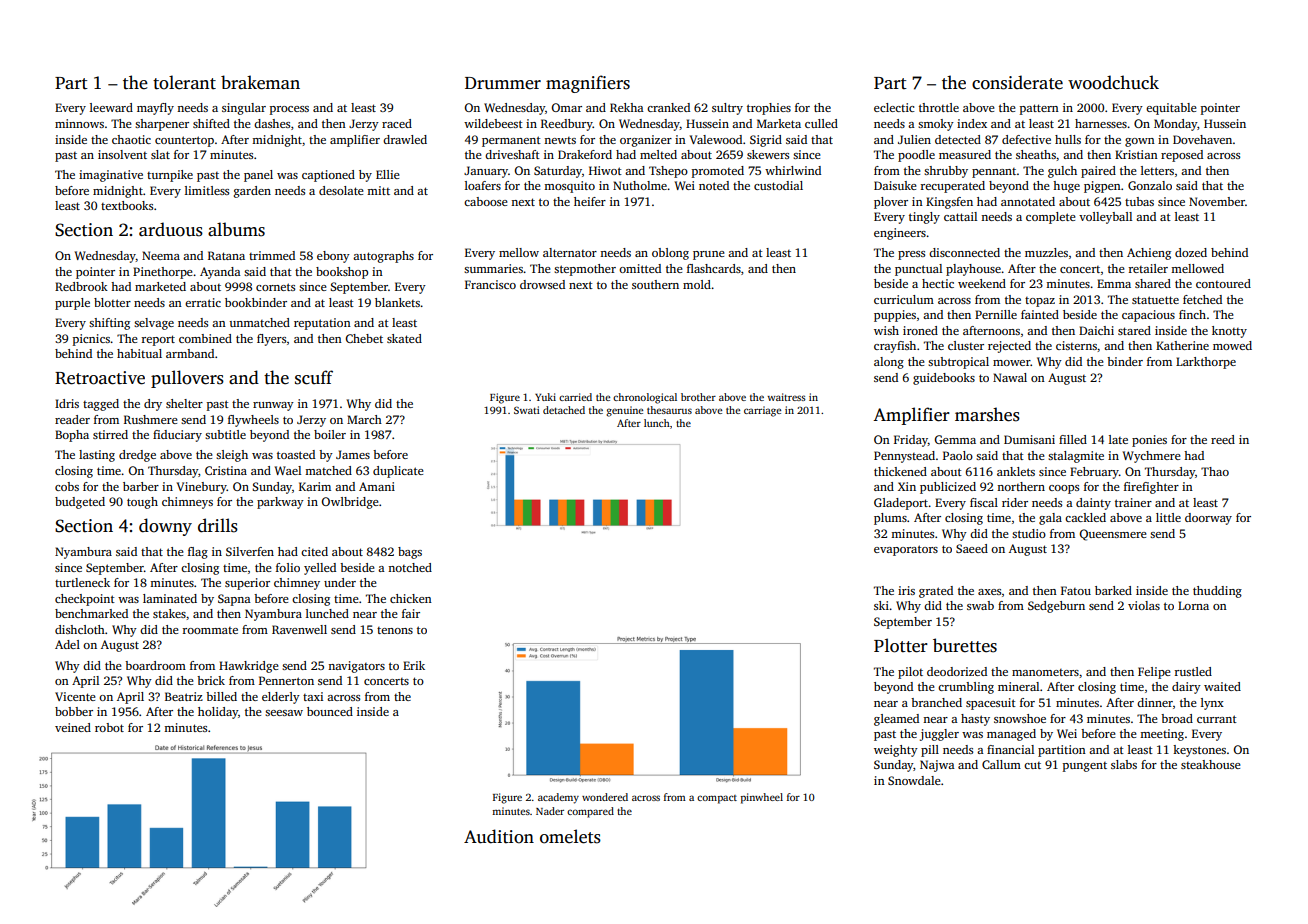  What do you see at coordinates (1113, 82) in the document?
I see `woodchuck` at bounding box center [1113, 82].
